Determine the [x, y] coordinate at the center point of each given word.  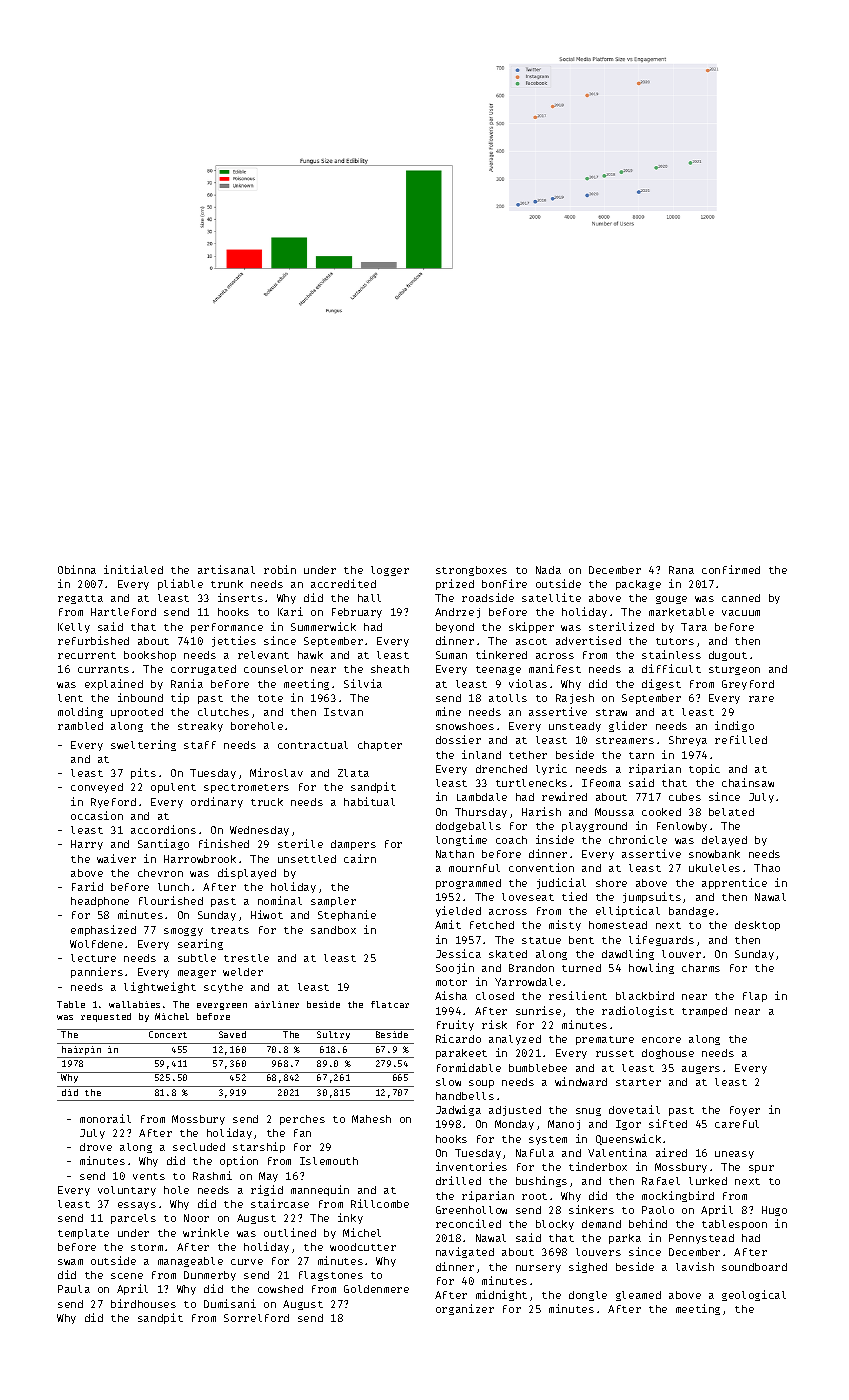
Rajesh [575, 699]
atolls [508, 698]
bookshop [150, 656]
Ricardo [458, 1038]
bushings [541, 1181]
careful [737, 1124]
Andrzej [457, 613]
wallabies [134, 1004]
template [83, 1234]
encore [661, 1040]
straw [611, 712]
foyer [745, 1111]
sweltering [143, 745]
